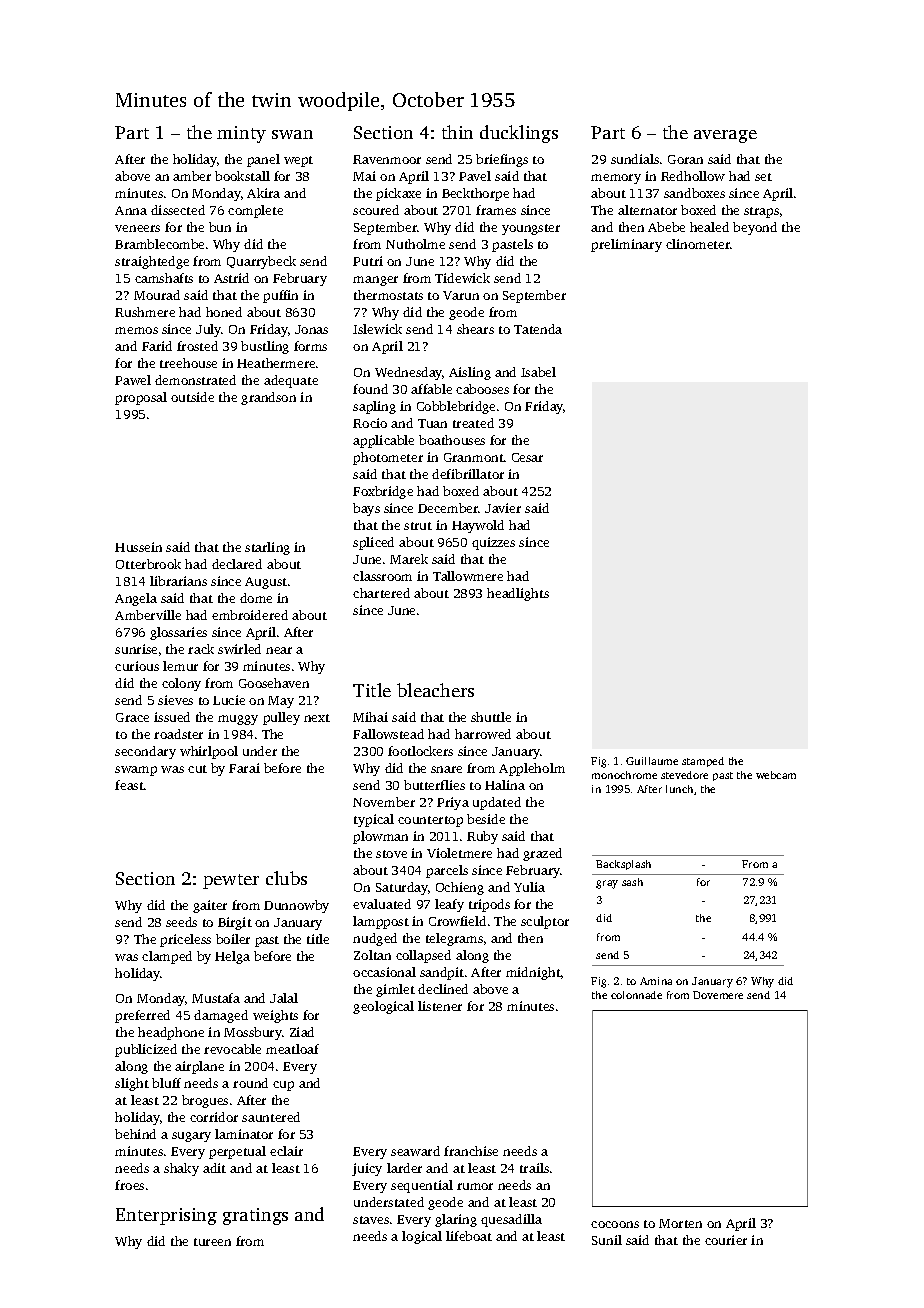 The width and height of the screenshot is (924, 1308). I want to click on Mustafa, so click(216, 998).
